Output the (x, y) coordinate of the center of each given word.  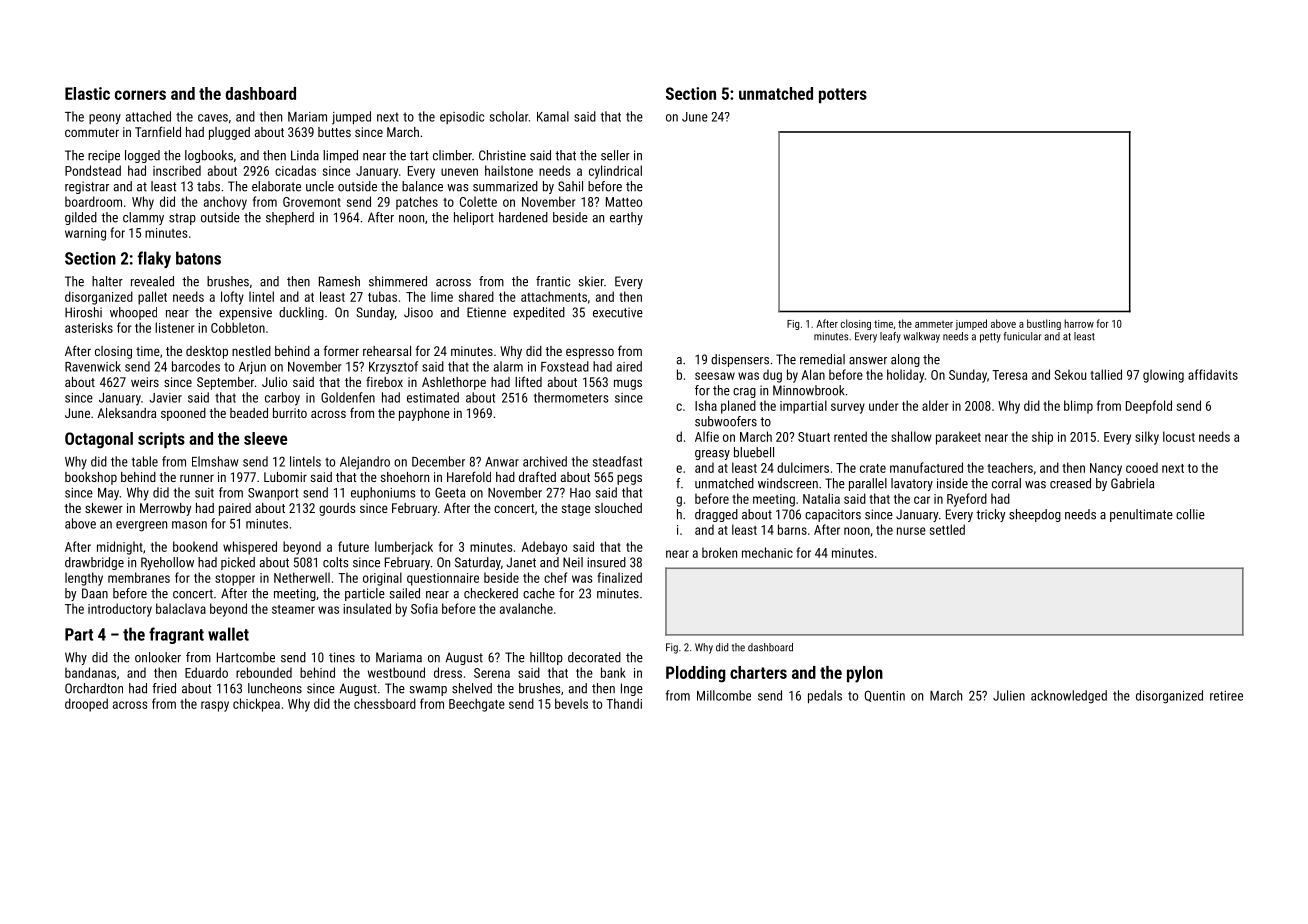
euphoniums (383, 494)
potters (843, 95)
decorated (594, 657)
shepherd (290, 218)
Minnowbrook (809, 390)
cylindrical (615, 172)
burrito (290, 413)
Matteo (624, 202)
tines (342, 657)
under (883, 405)
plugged (229, 133)
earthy (626, 218)
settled (947, 529)
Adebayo (544, 548)
